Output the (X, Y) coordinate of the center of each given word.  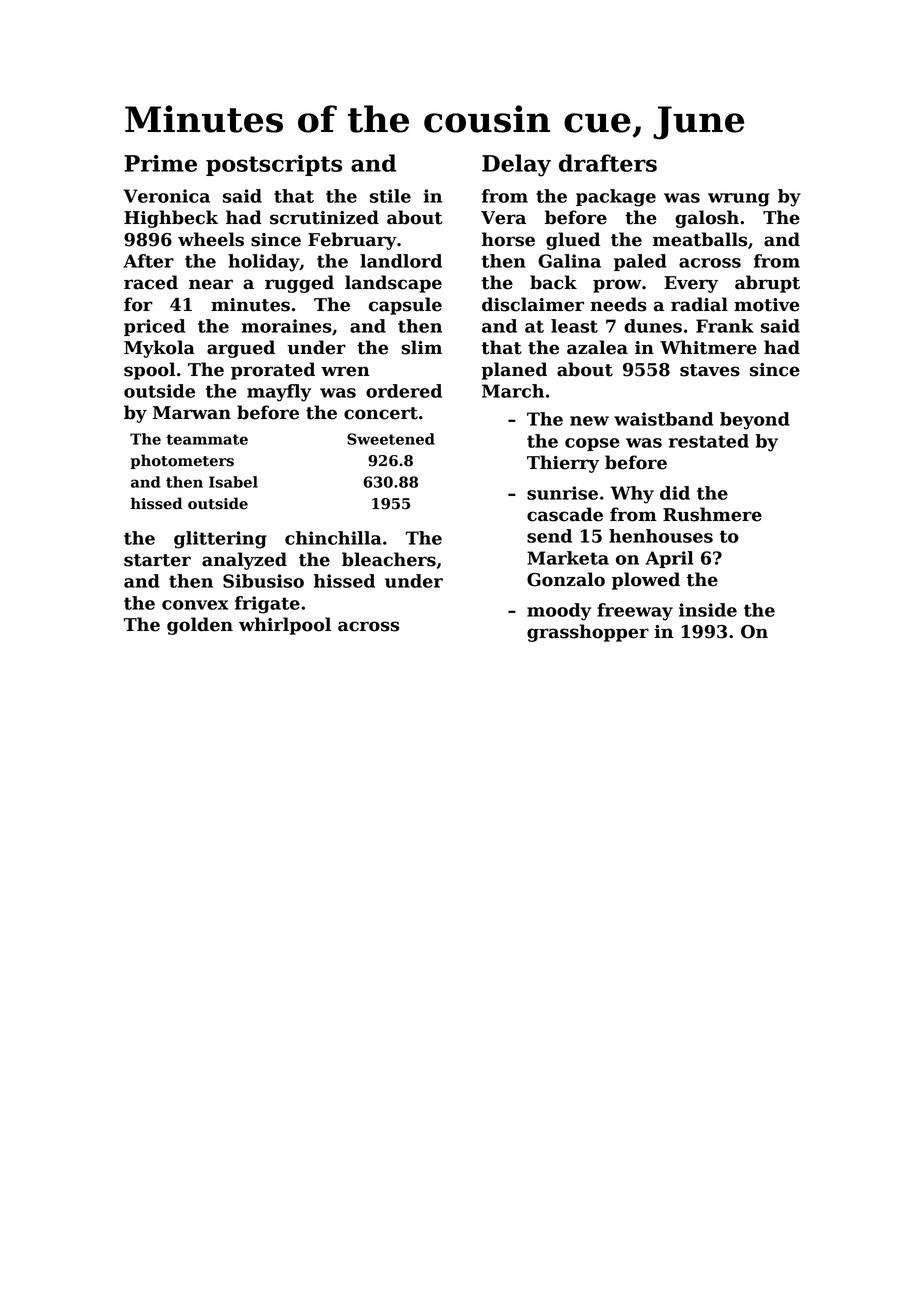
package (616, 198)
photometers (182, 461)
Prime (160, 163)
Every (691, 284)
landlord (401, 261)
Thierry (563, 464)
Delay (516, 165)
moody (559, 612)
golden (200, 626)
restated (709, 441)
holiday (264, 263)
